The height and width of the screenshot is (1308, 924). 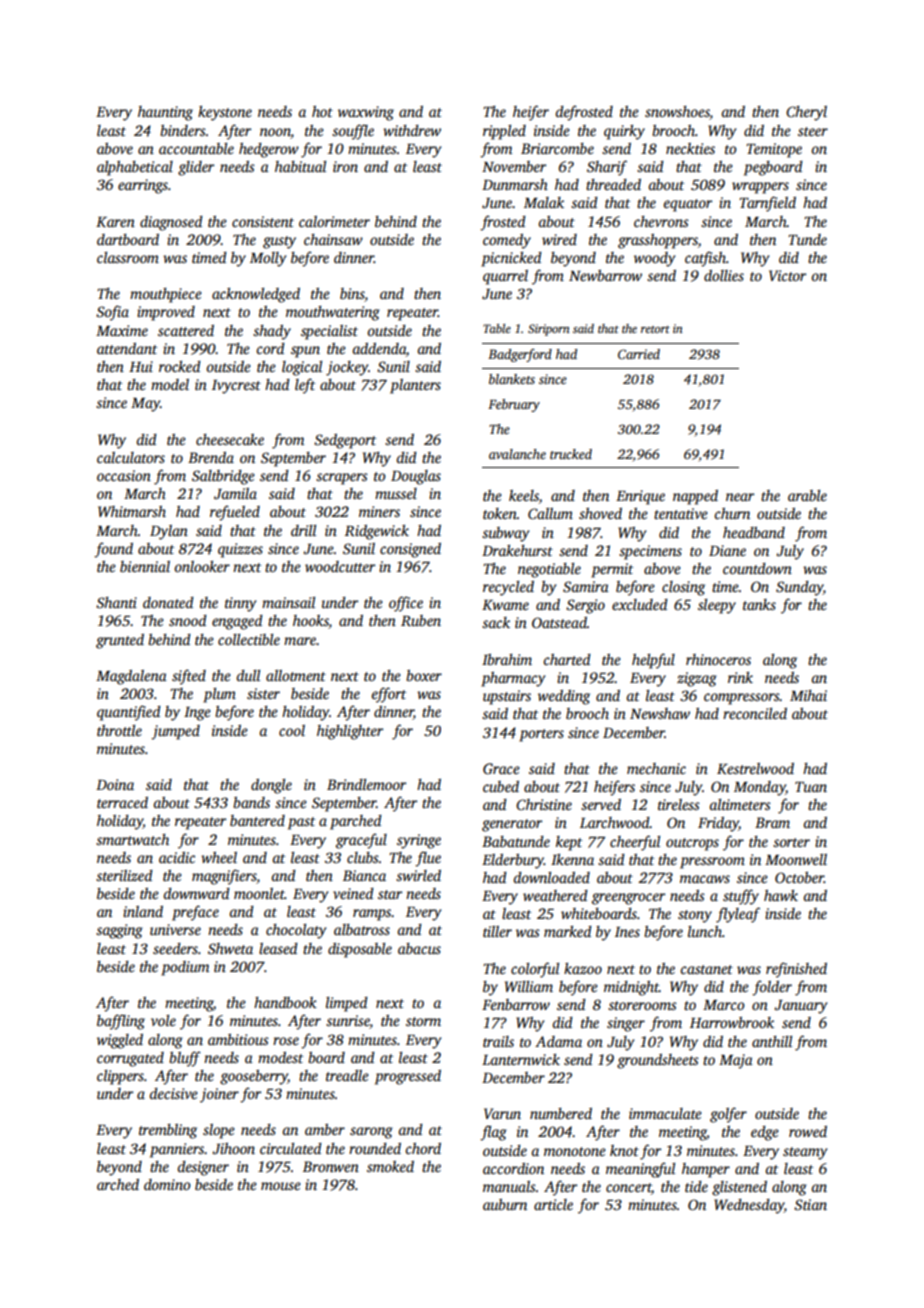 What do you see at coordinates (167, 1184) in the screenshot?
I see `domino` at bounding box center [167, 1184].
